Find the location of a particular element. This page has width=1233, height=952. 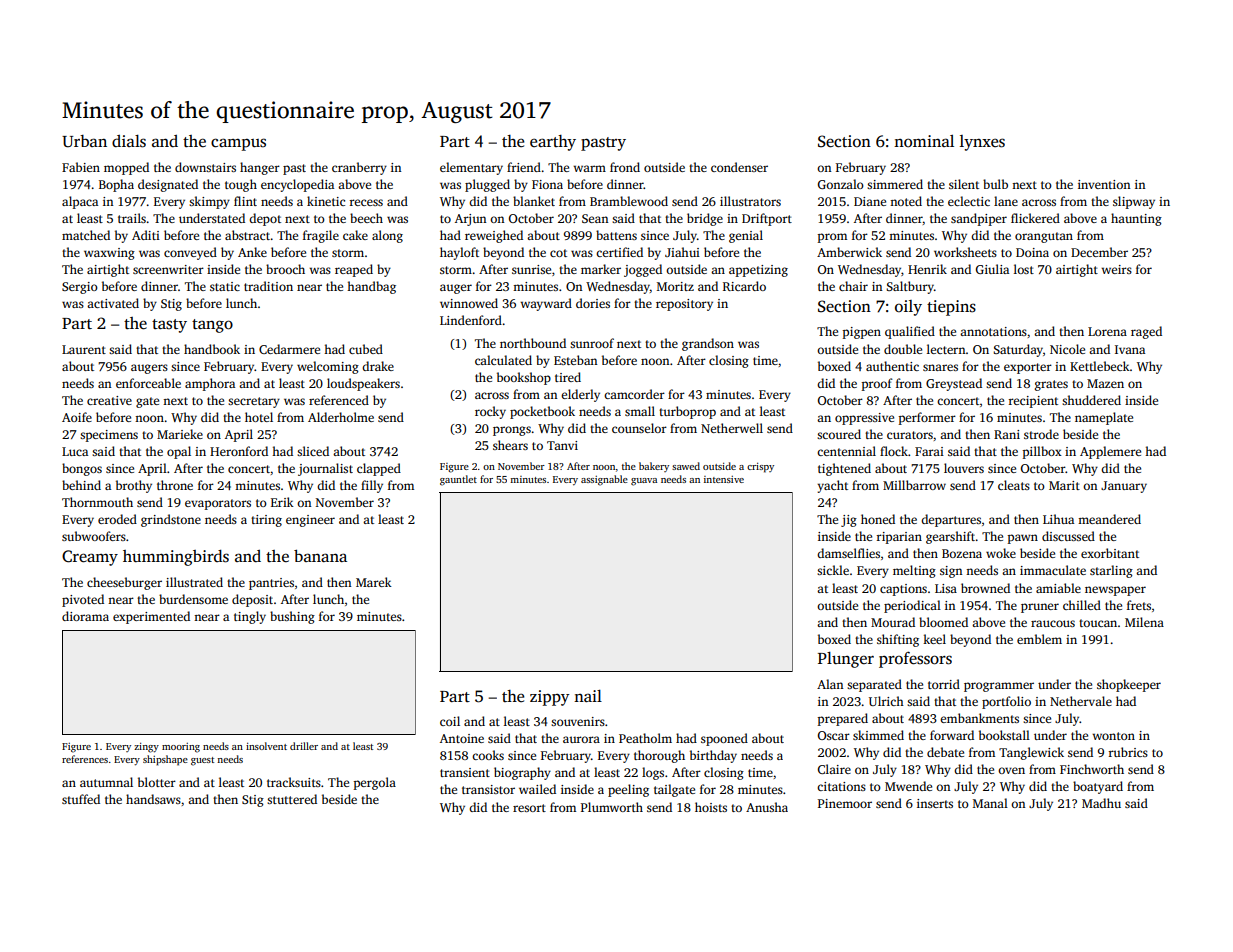

resort is located at coordinates (529, 808).
